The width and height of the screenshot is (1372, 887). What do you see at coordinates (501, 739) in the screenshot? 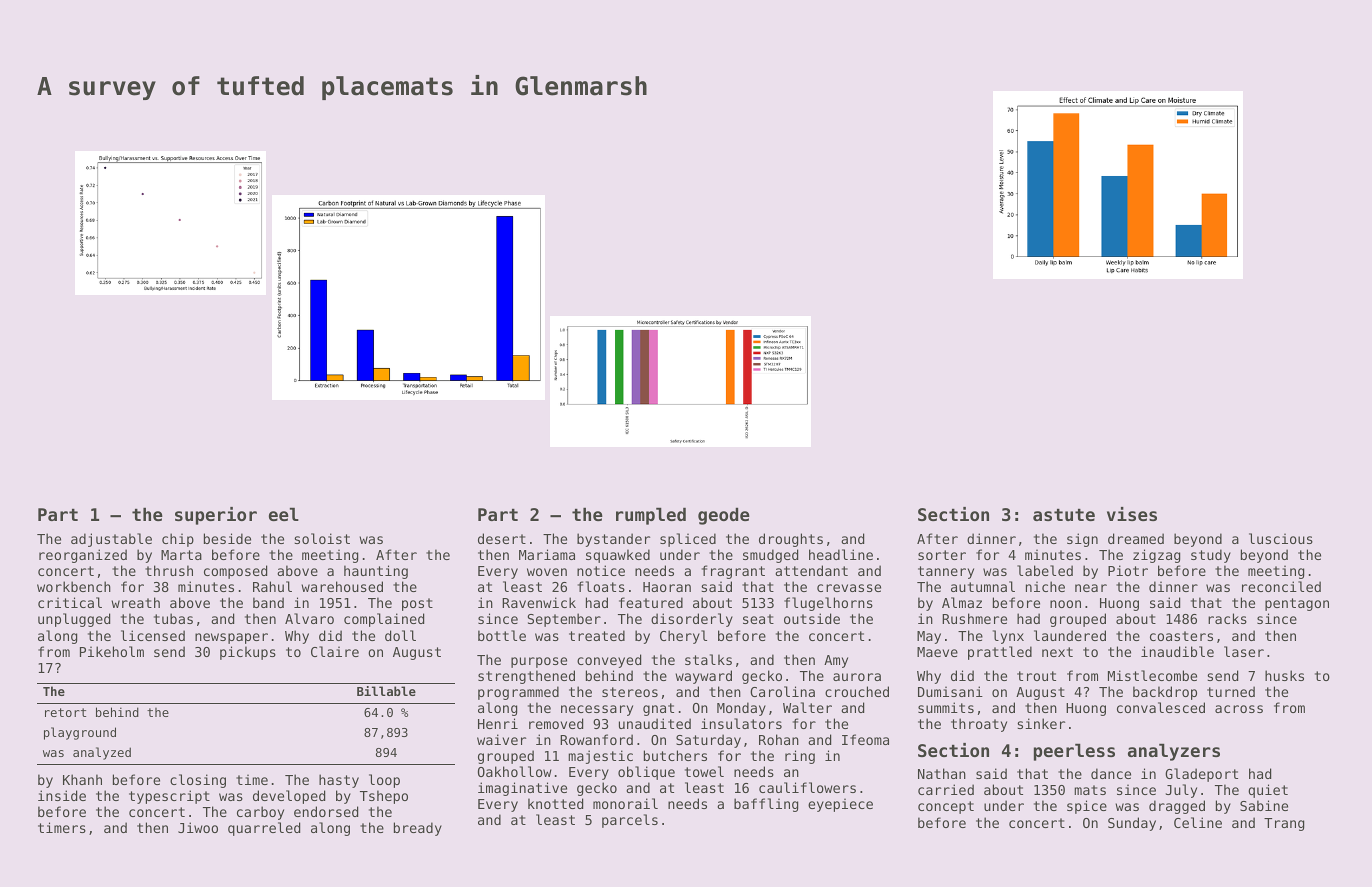
I see `waiver` at bounding box center [501, 739].
